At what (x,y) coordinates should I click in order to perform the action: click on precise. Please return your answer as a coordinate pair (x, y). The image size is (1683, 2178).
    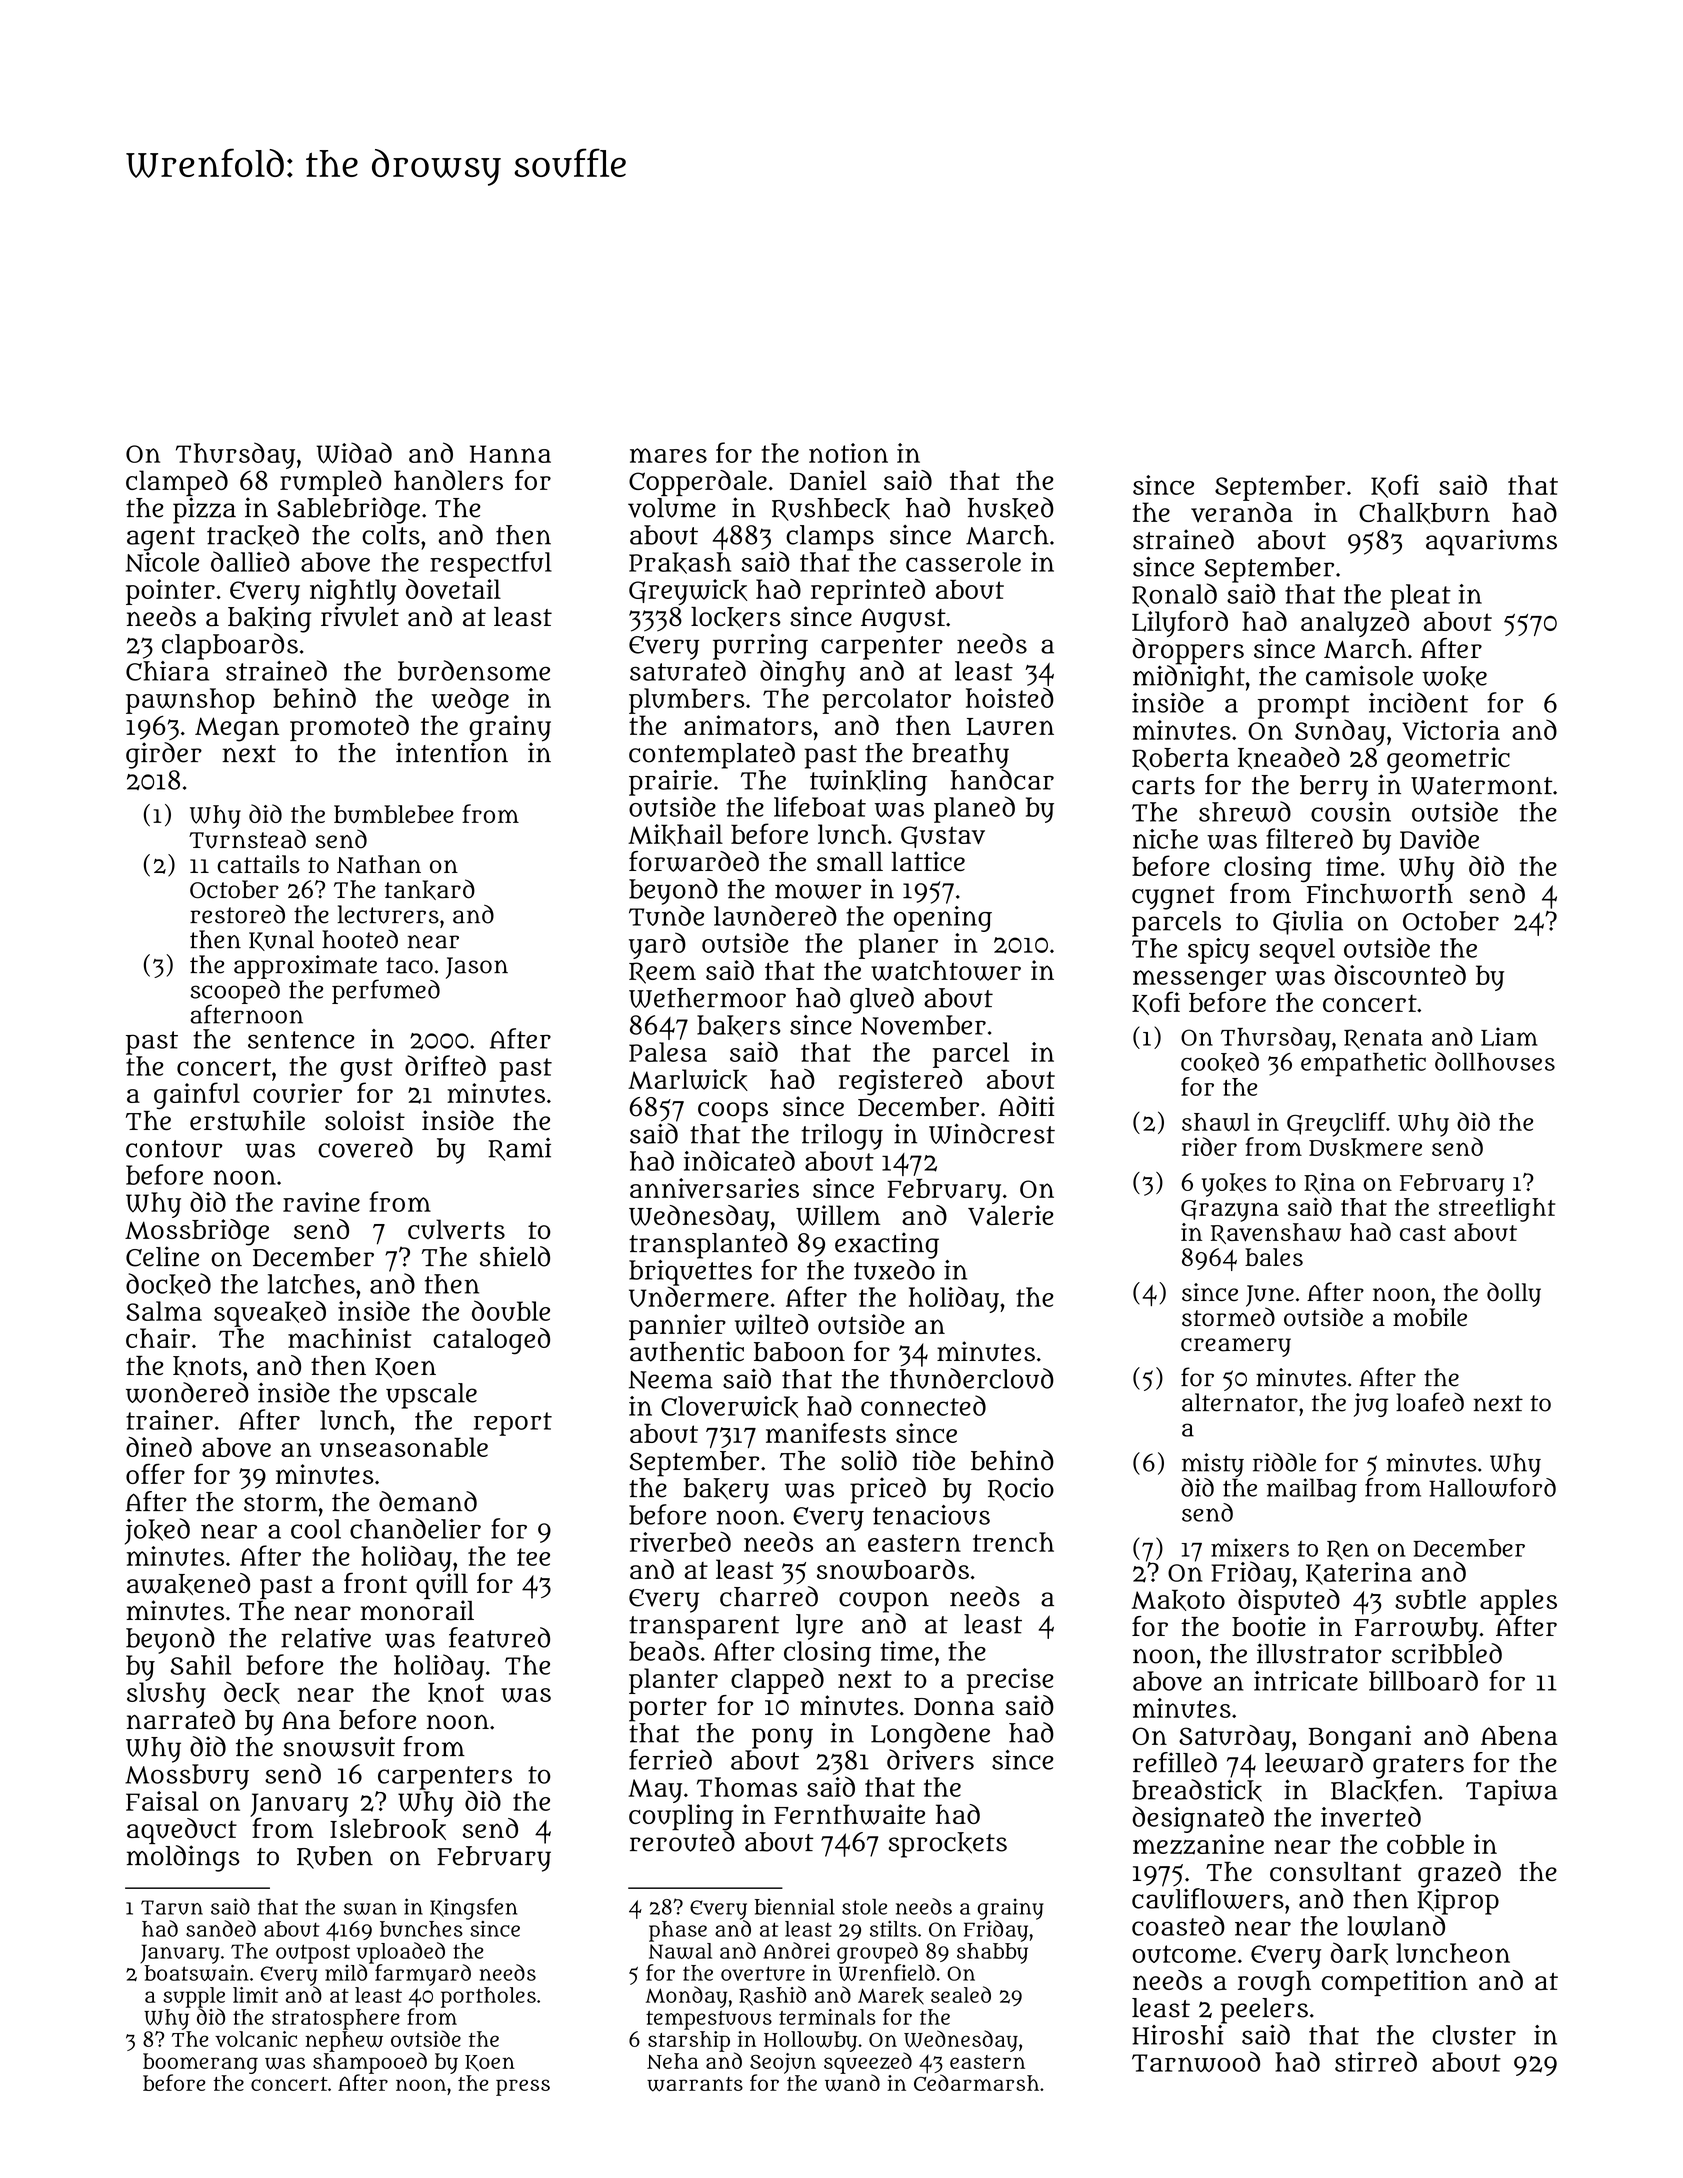
    Looking at the image, I should click on (1010, 1681).
